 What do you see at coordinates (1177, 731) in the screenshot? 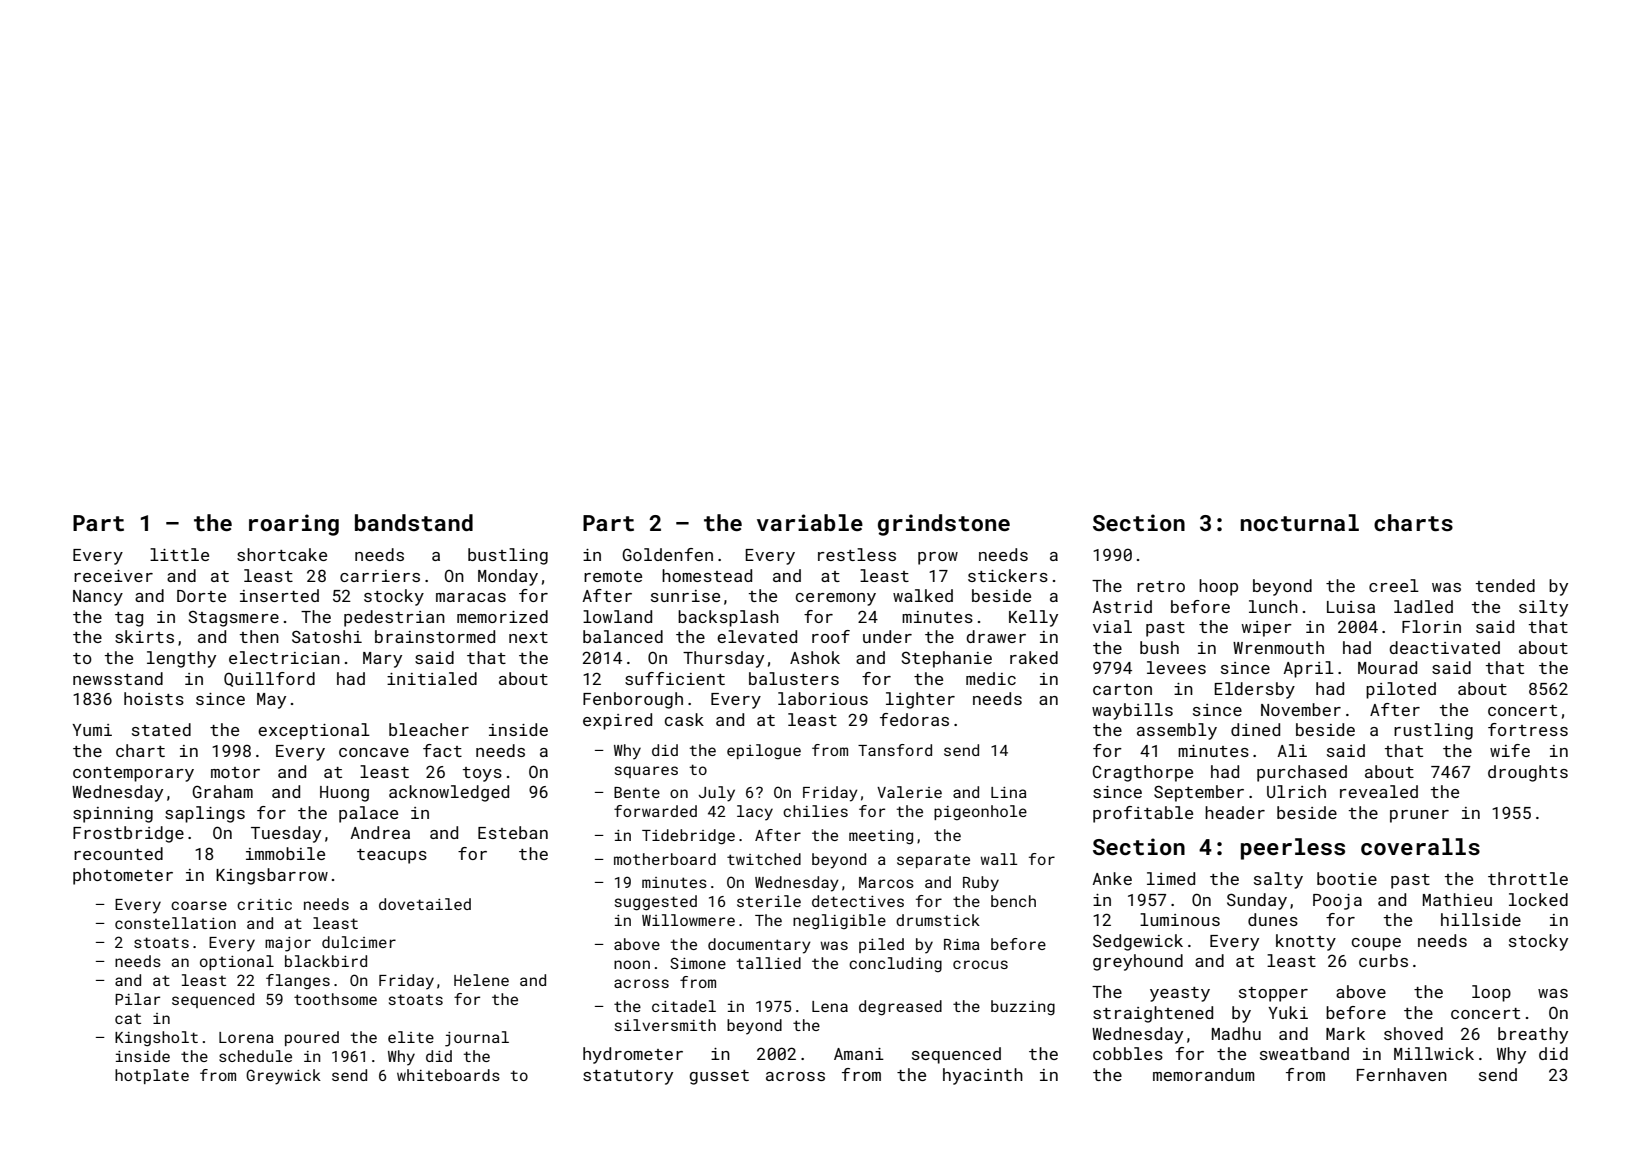
I see `assembly` at bounding box center [1177, 731].
